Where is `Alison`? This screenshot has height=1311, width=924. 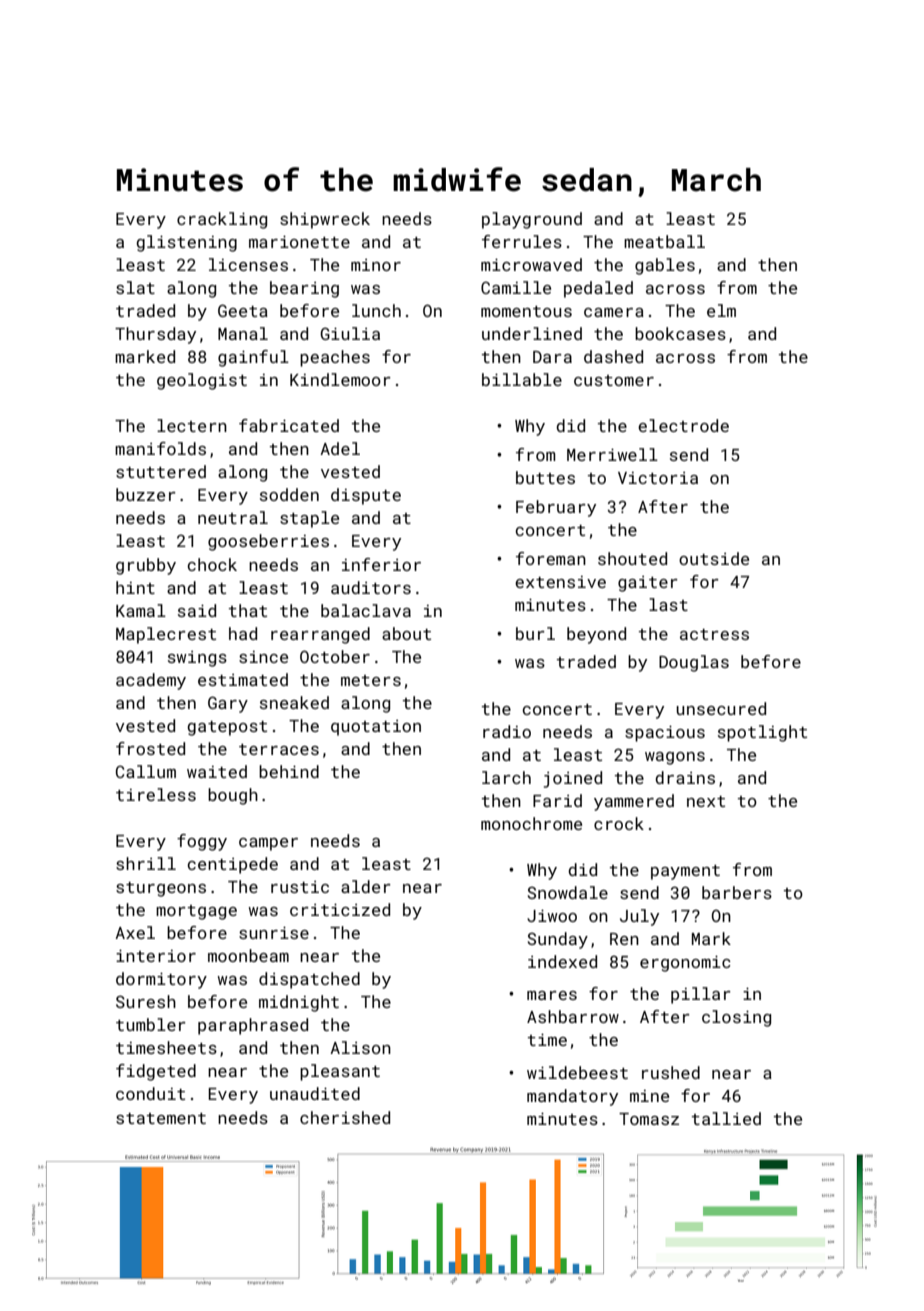 Alison is located at coordinates (360, 1047).
